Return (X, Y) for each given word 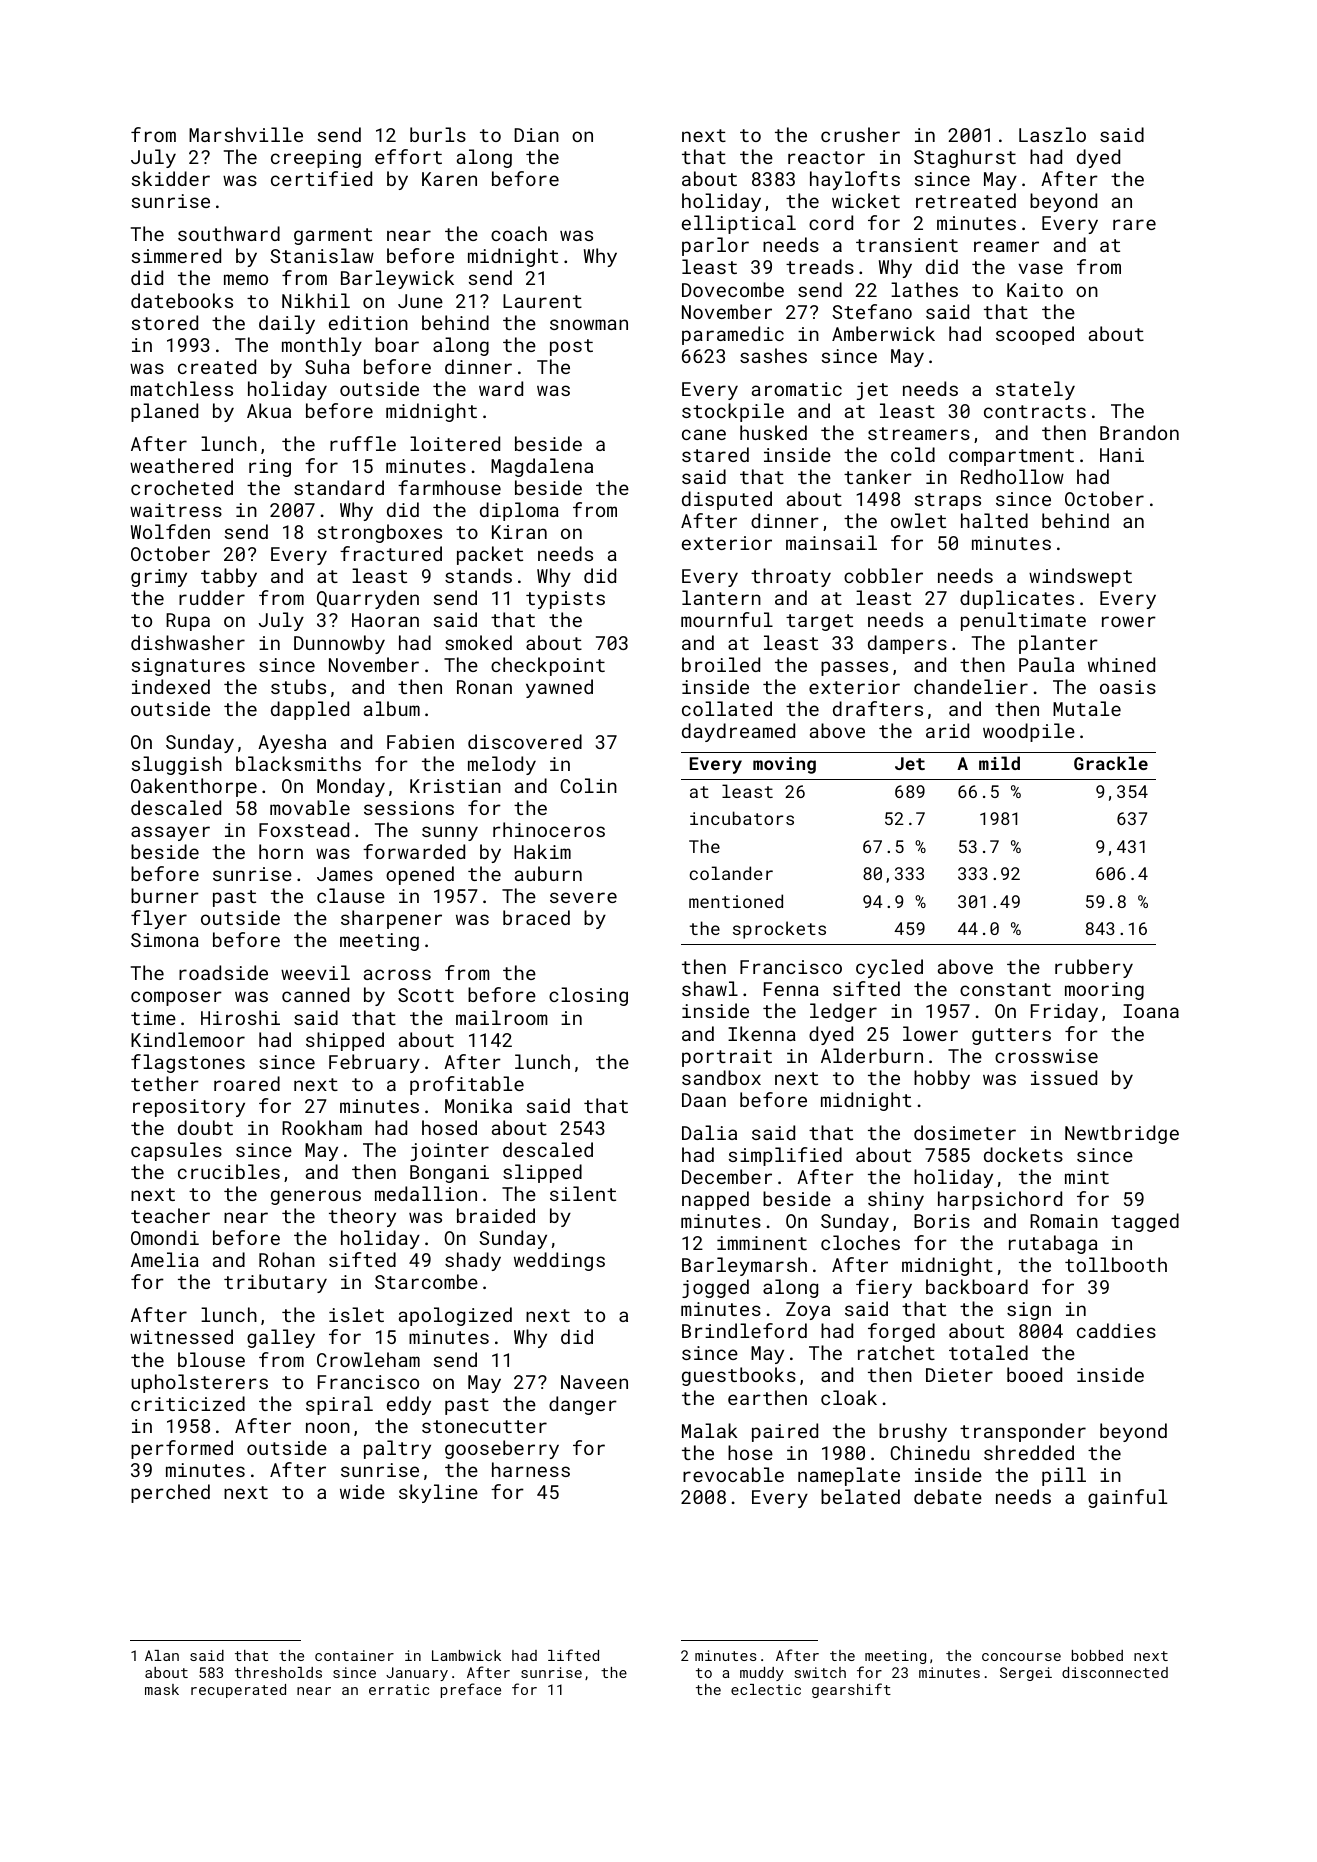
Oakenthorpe (194, 787)
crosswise (1046, 1056)
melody (502, 765)
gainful (1127, 1498)
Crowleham (368, 1359)
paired (785, 1432)
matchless (182, 388)
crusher (860, 134)
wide (362, 1491)
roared (247, 1083)
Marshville (246, 134)
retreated (966, 200)
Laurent (542, 301)
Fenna (791, 989)
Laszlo (1052, 134)
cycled (889, 968)
